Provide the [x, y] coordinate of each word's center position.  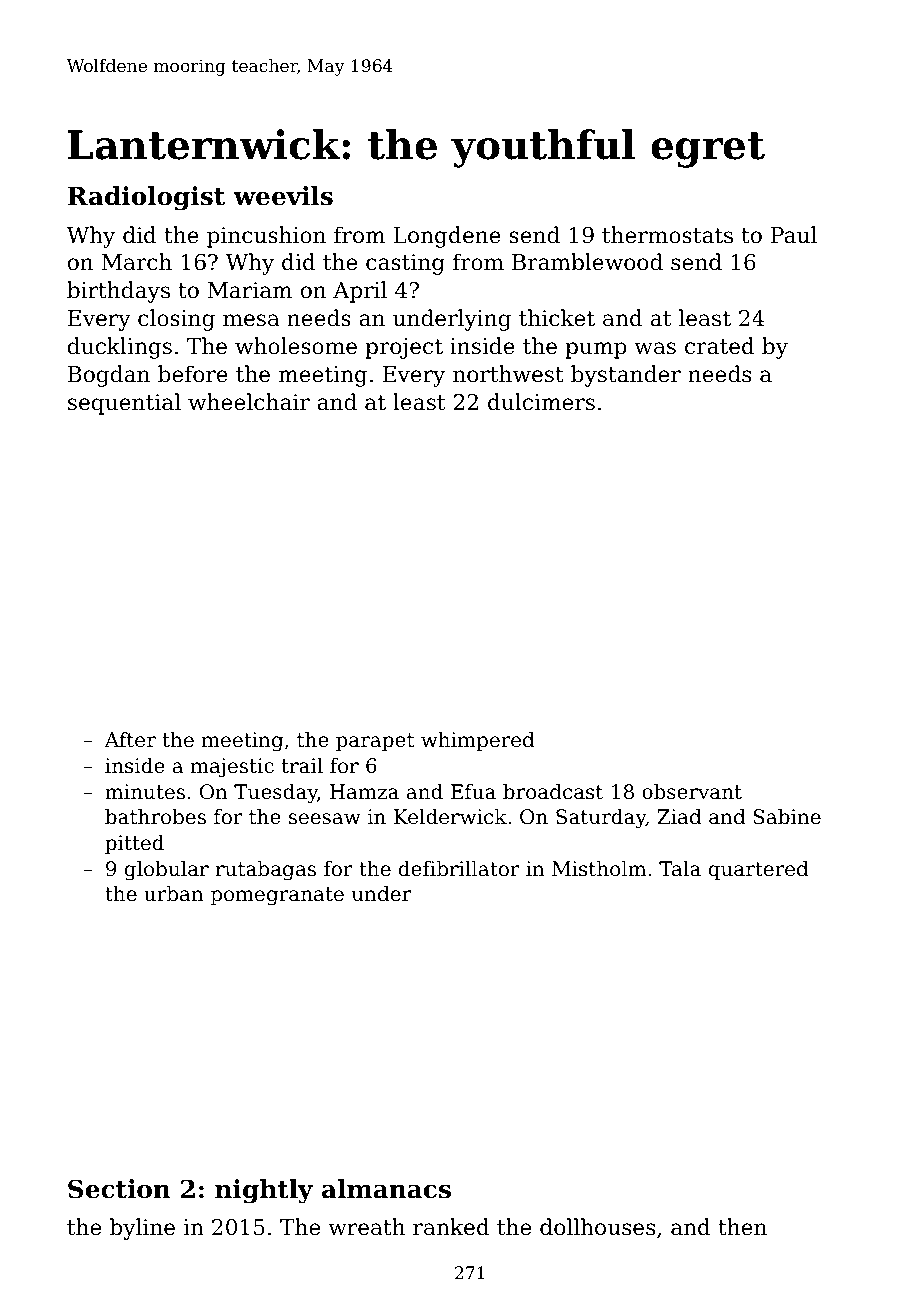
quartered [758, 870]
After [130, 739]
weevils [283, 196]
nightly [264, 1191]
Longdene [447, 237]
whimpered [477, 741]
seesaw [325, 819]
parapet [375, 742]
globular [167, 871]
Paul [794, 235]
